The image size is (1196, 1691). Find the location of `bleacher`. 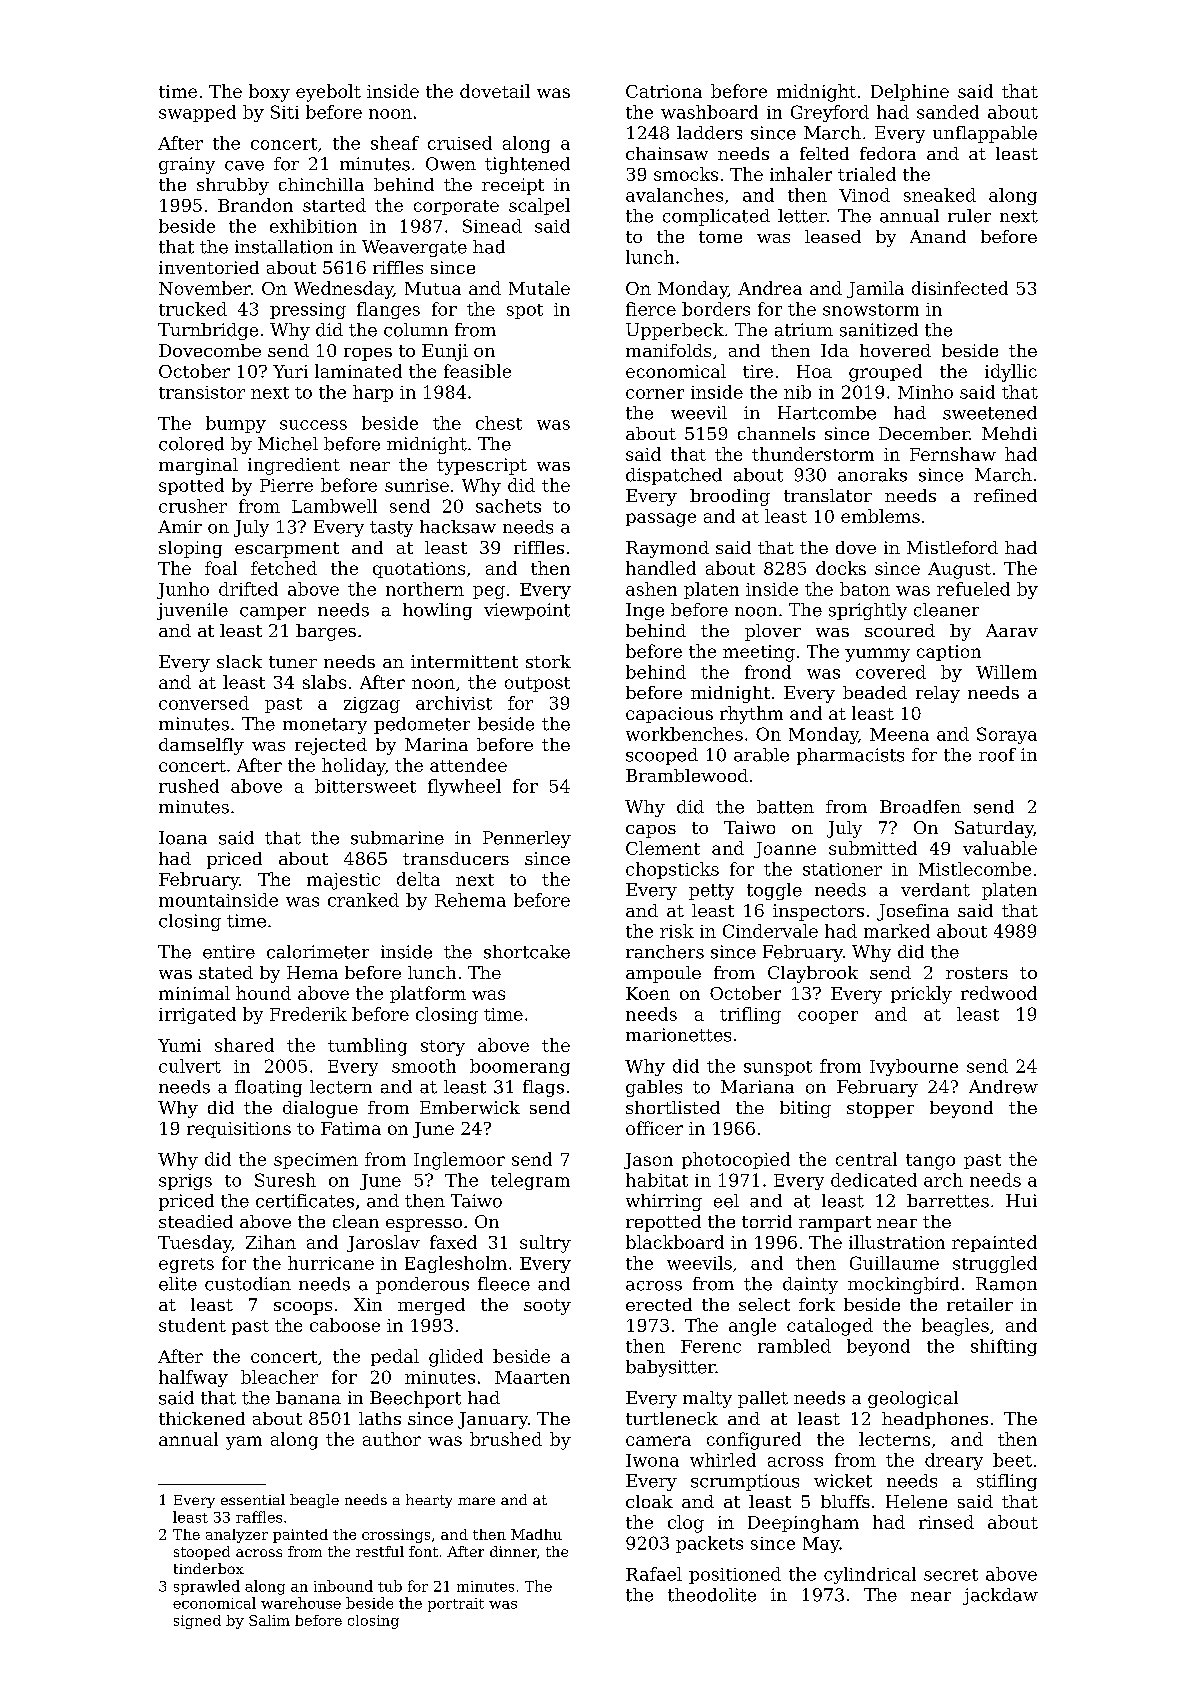

bleacher is located at coordinates (279, 1377).
